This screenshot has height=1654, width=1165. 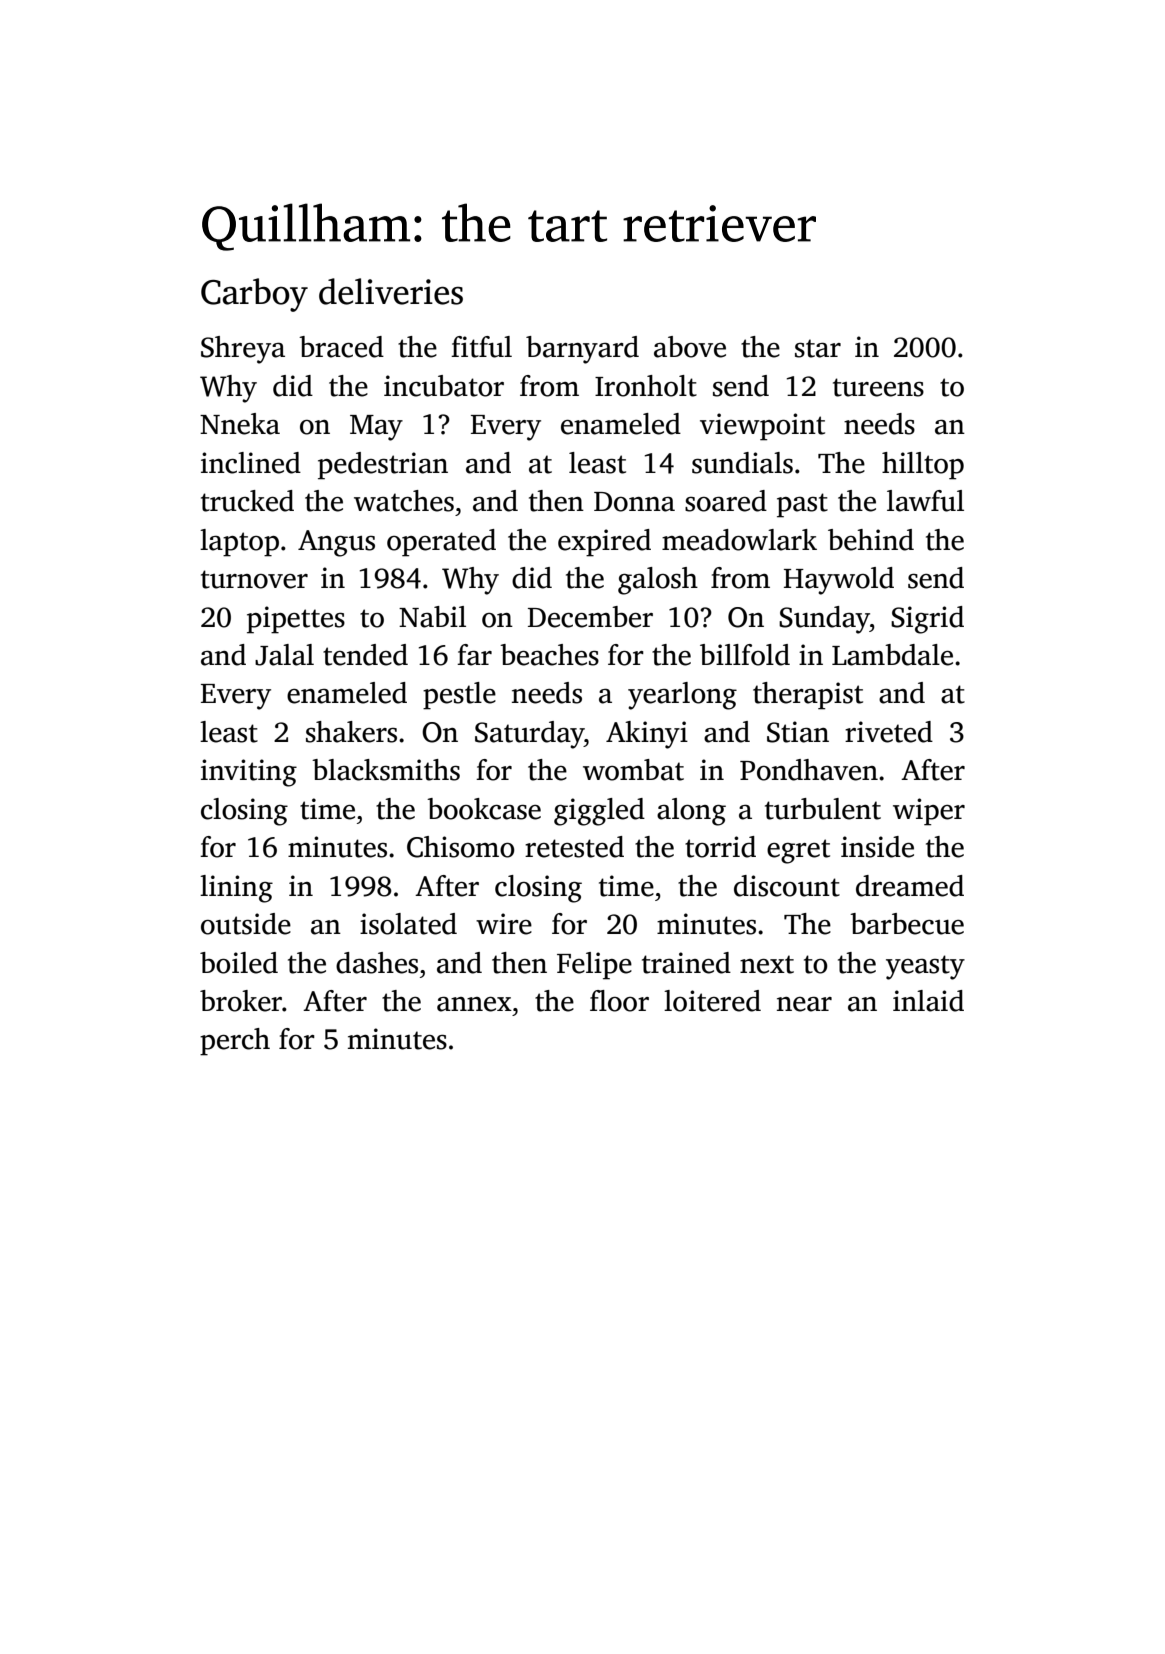 What do you see at coordinates (634, 502) in the screenshot?
I see `Donna` at bounding box center [634, 502].
